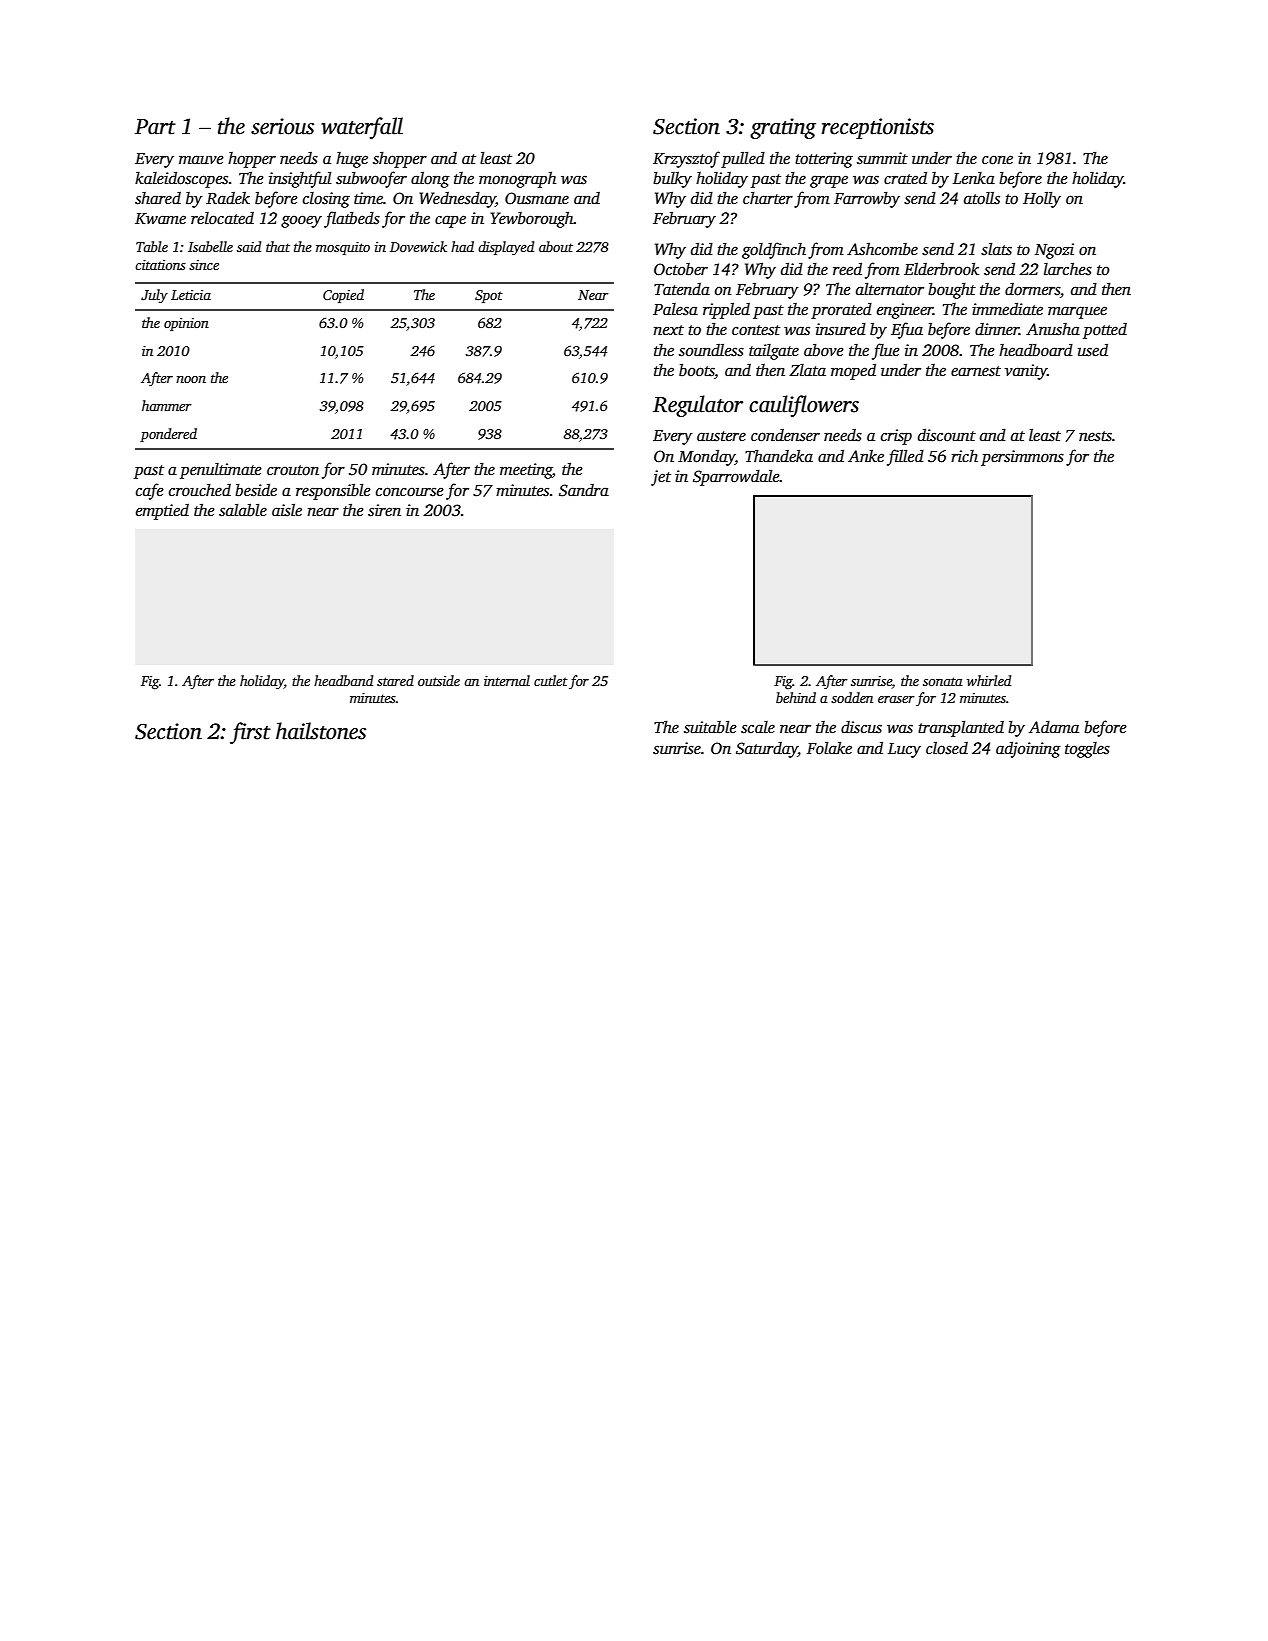  I want to click on atolls, so click(982, 198).
